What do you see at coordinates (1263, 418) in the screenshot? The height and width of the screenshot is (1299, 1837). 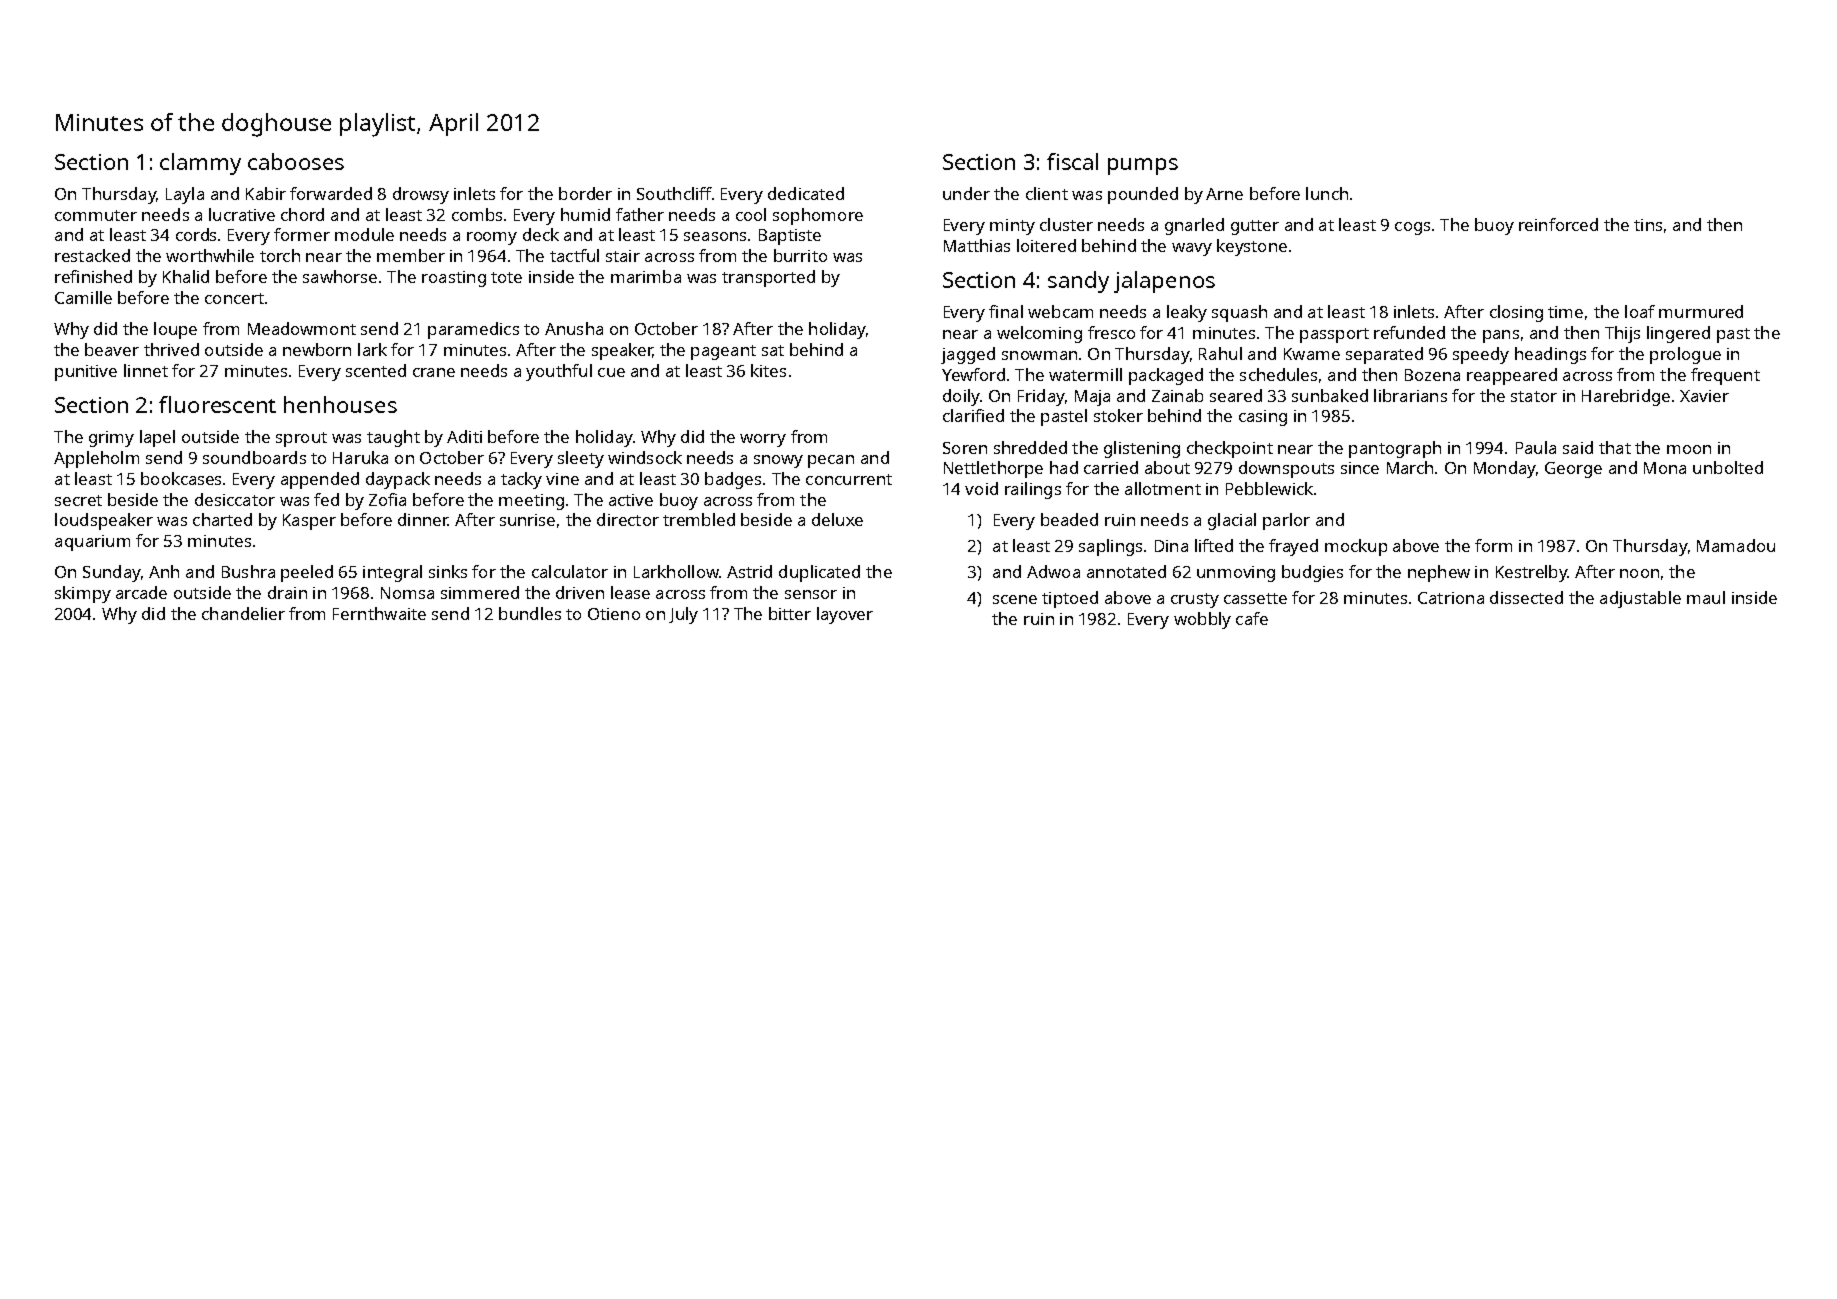 I see `casing` at bounding box center [1263, 418].
